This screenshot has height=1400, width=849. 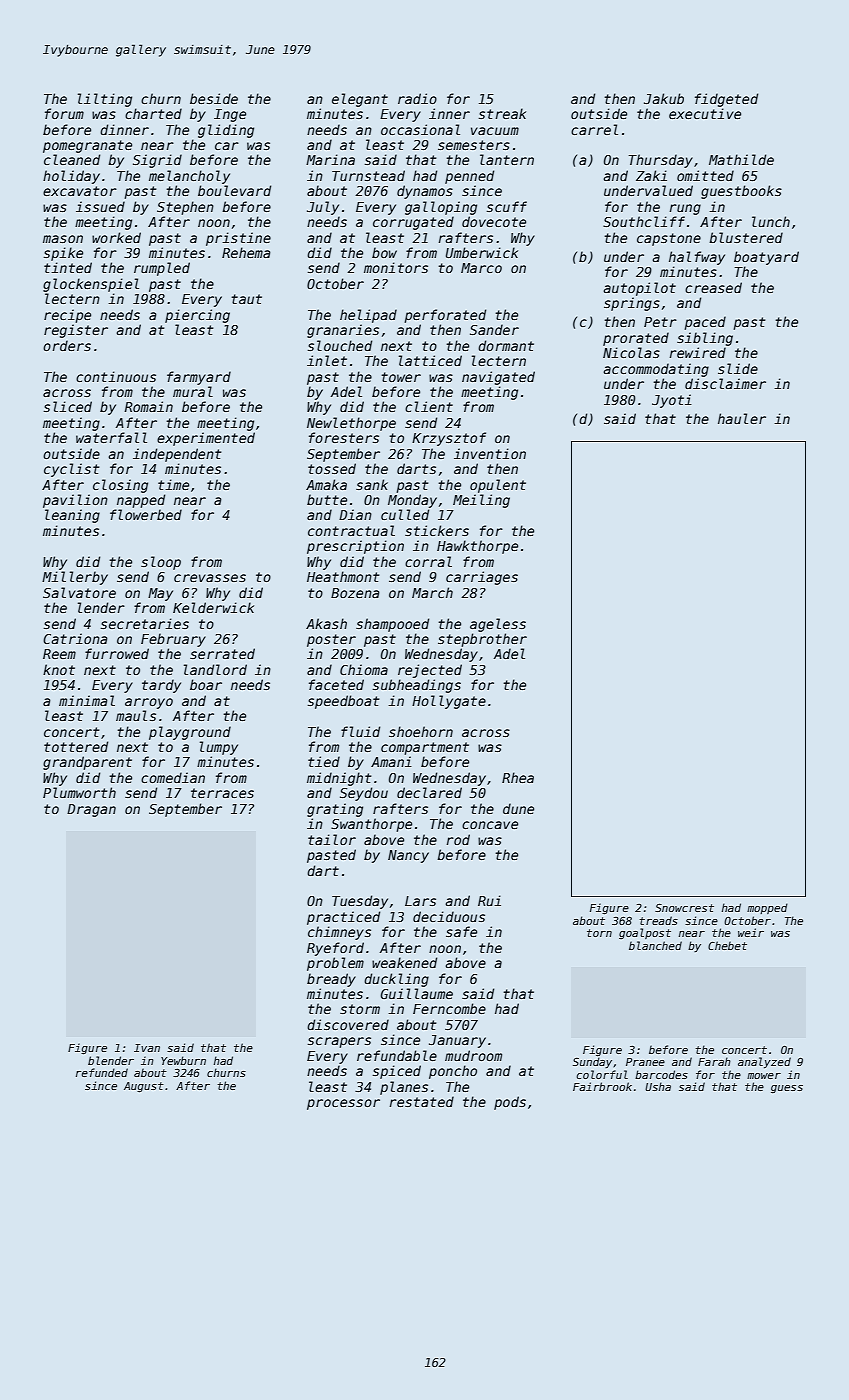 I want to click on register, so click(x=76, y=331).
